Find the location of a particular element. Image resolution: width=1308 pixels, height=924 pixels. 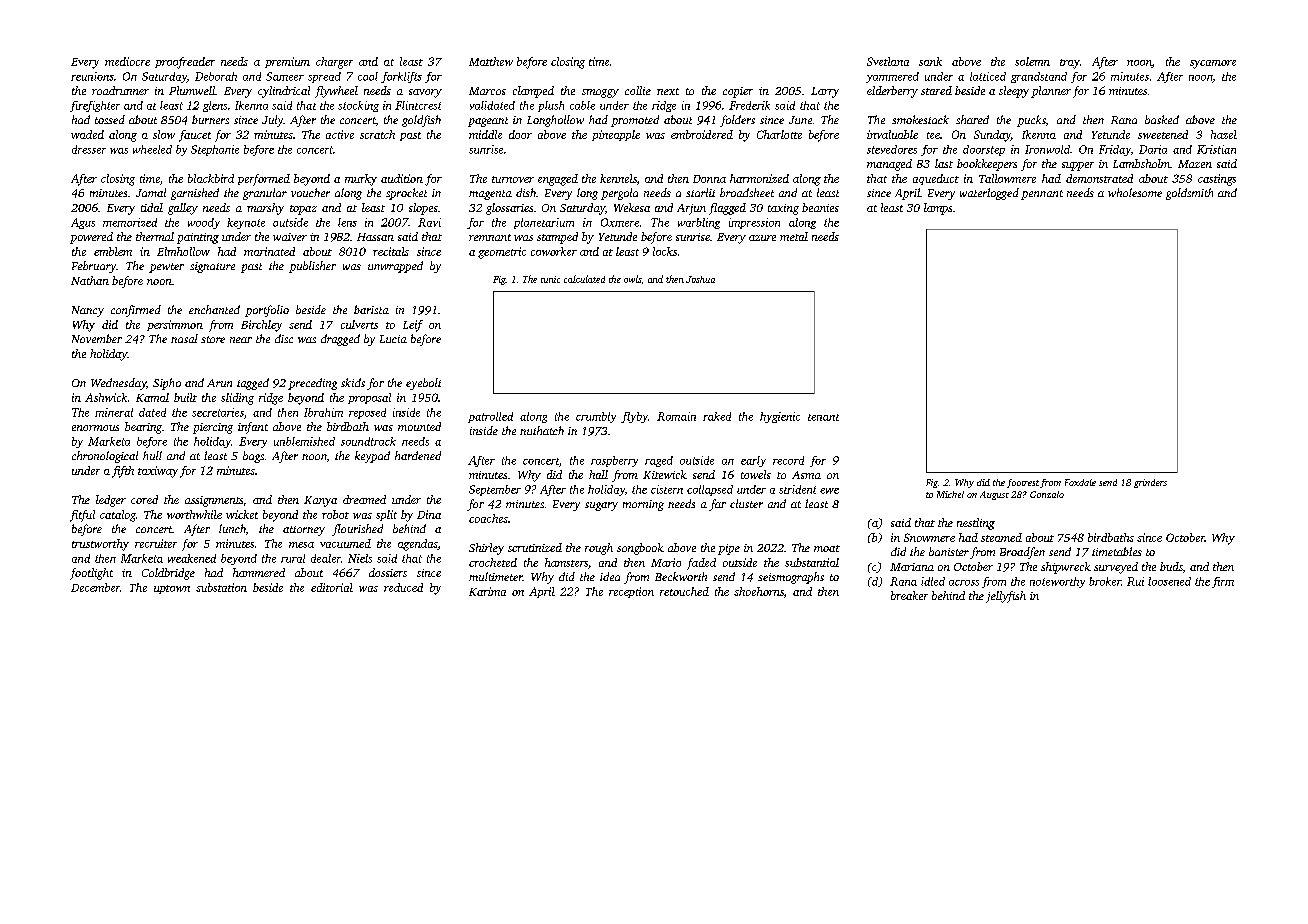

active is located at coordinates (340, 134).
